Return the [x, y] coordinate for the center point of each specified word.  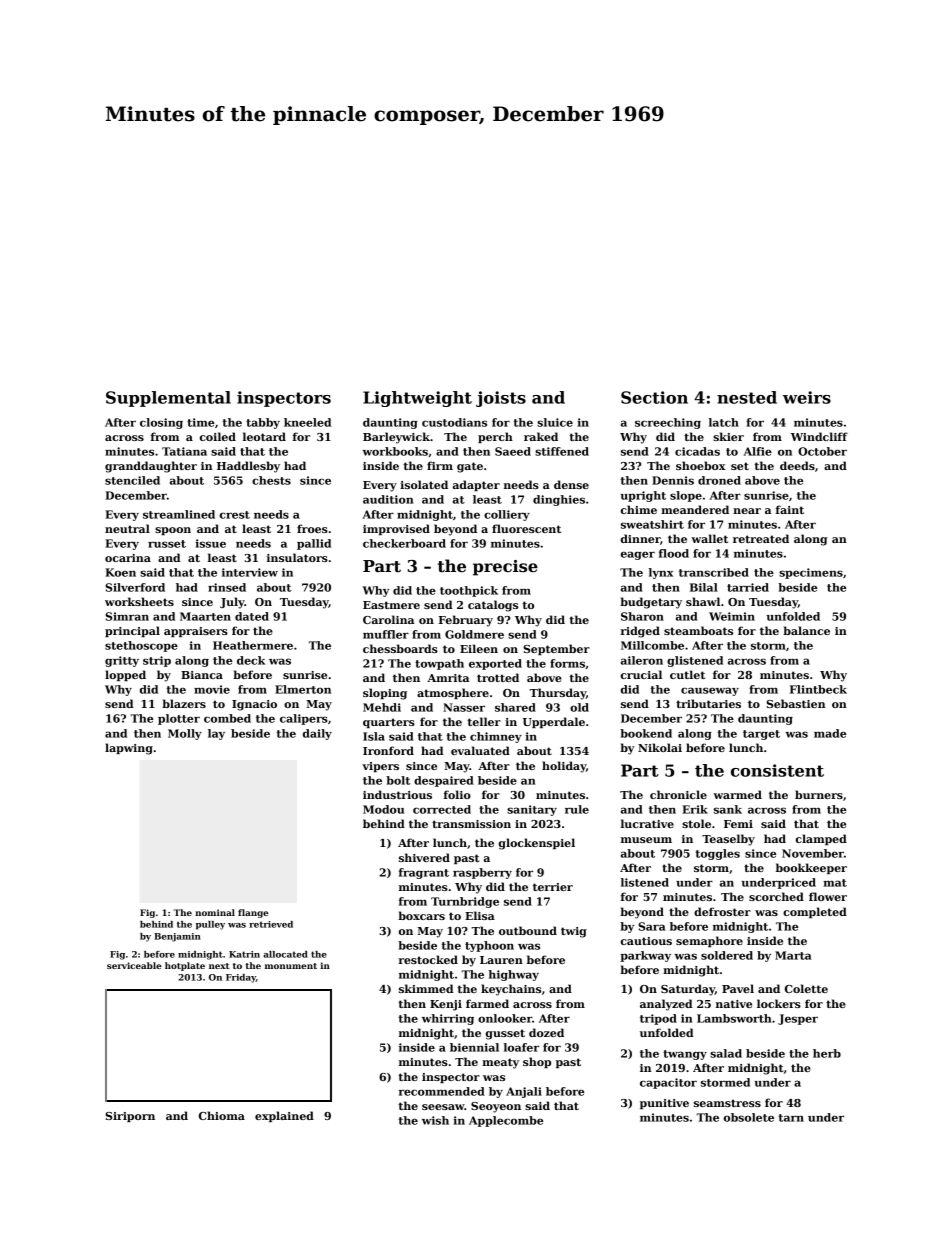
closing [161, 423]
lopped [125, 675]
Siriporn [130, 1117]
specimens [811, 573]
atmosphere [453, 693]
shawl [703, 601]
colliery [507, 515]
